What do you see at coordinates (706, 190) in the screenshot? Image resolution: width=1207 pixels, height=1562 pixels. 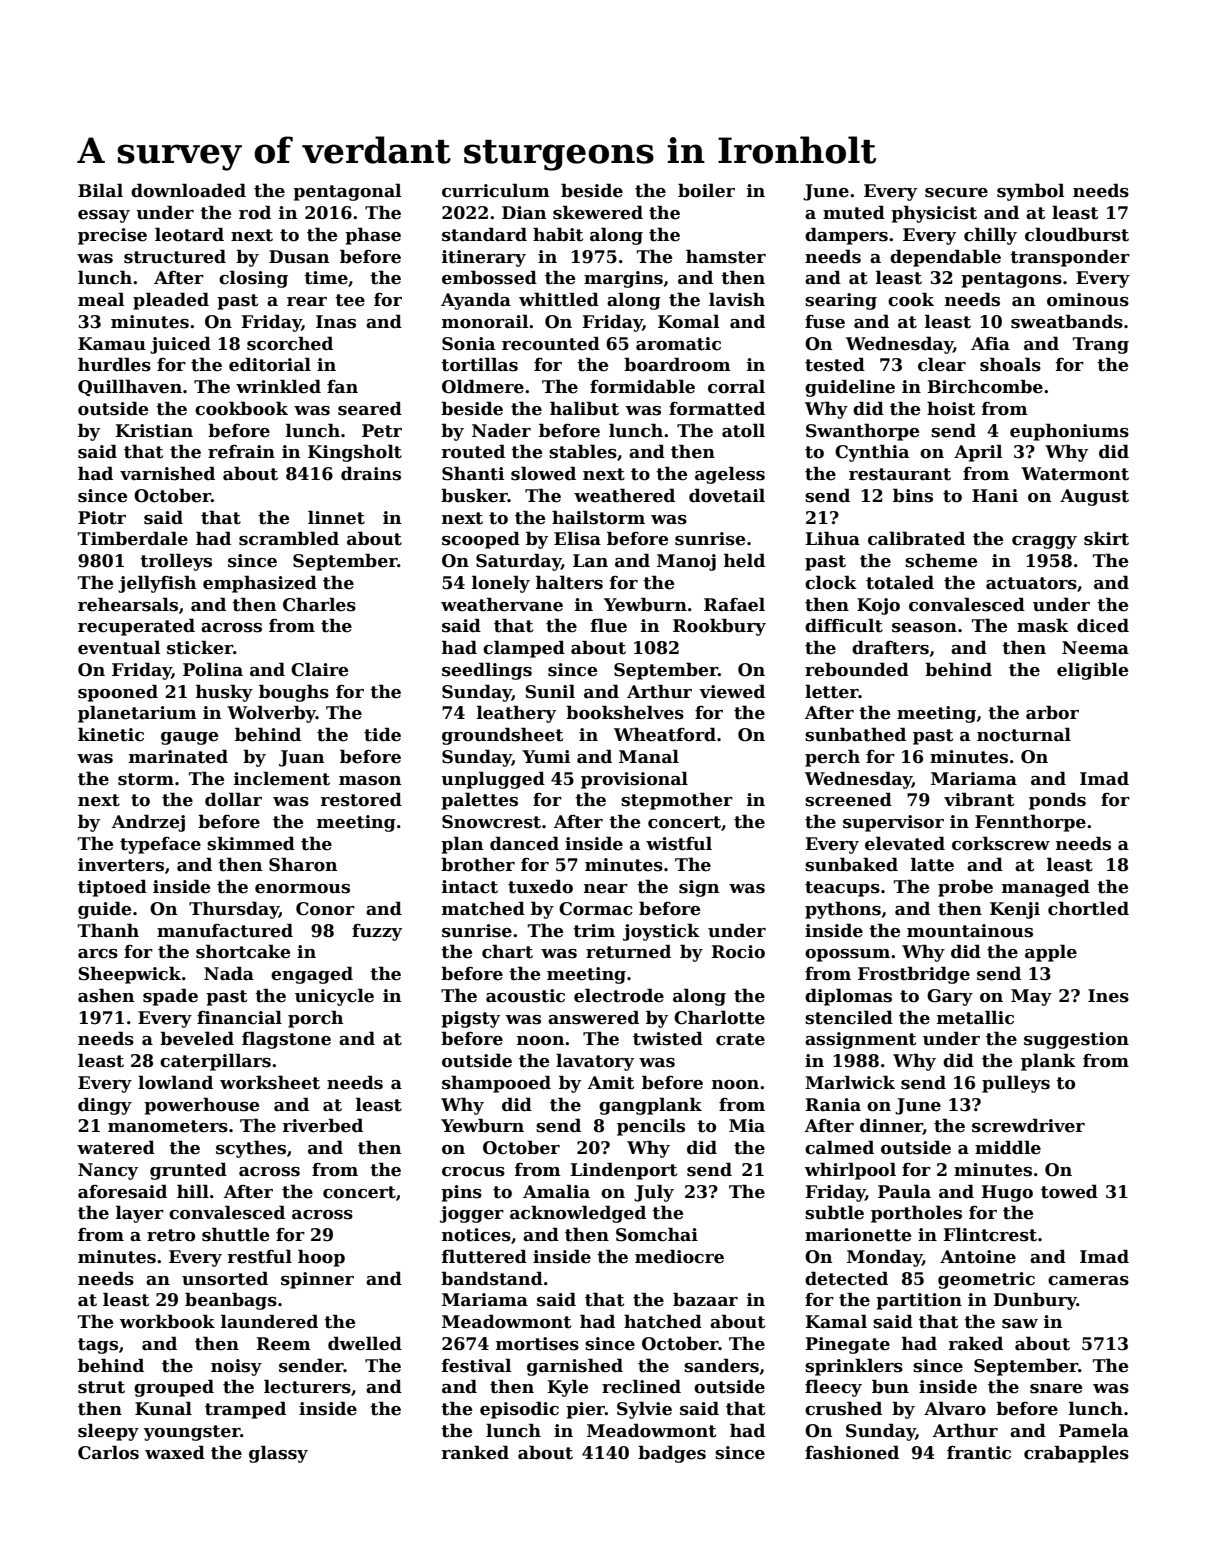 I see `boiler` at bounding box center [706, 190].
